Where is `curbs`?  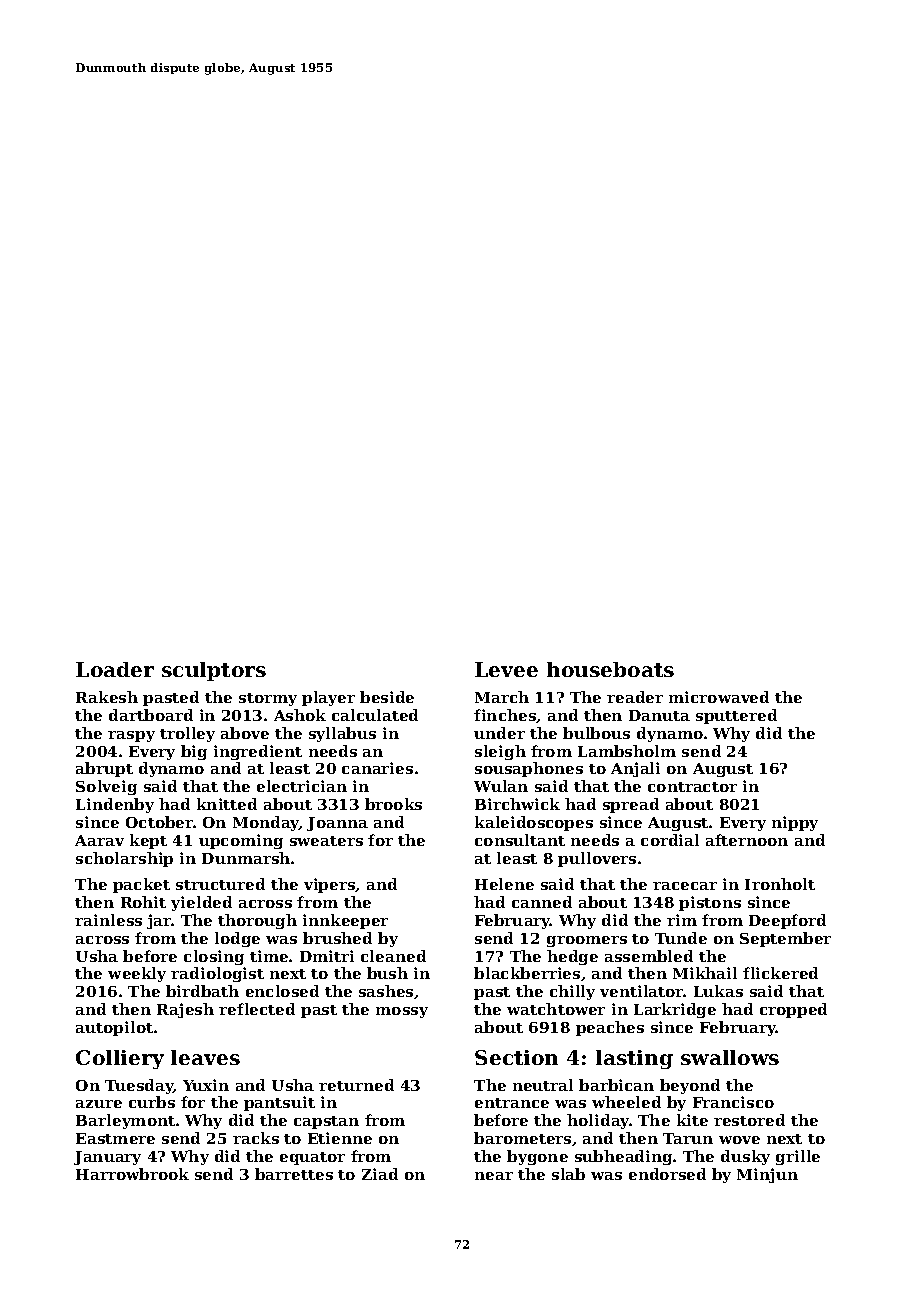 curbs is located at coordinates (152, 1102).
